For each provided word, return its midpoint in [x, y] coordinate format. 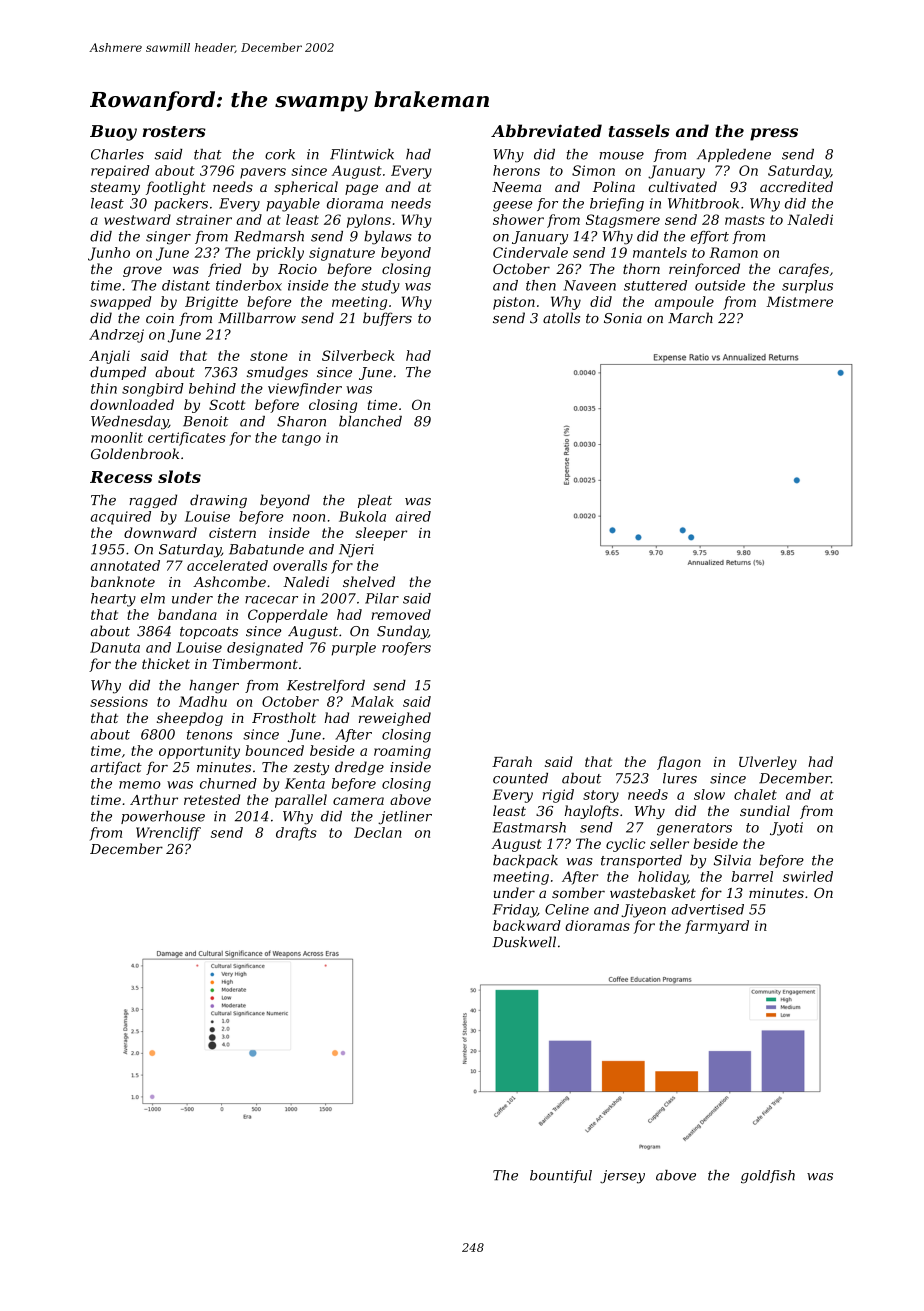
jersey [622, 1177]
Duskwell [524, 942]
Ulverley [768, 763]
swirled [808, 876]
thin [104, 388]
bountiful [561, 1176]
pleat [375, 501]
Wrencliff [168, 834]
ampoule [684, 303]
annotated [125, 565]
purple [354, 649]
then [541, 285]
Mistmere [799, 301]
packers [181, 204]
